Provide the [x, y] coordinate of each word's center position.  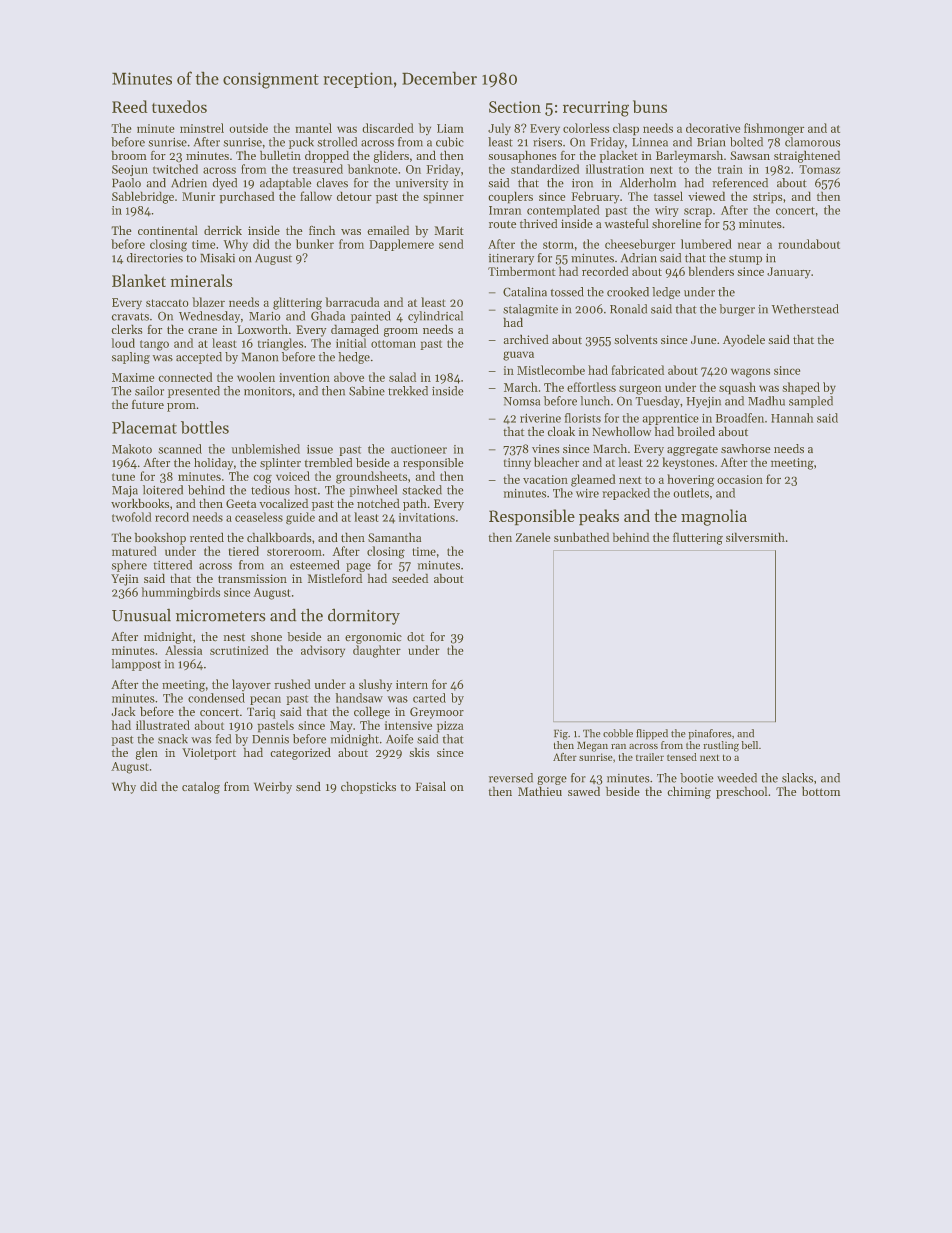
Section [515, 107]
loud [123, 343]
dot [416, 637]
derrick [223, 230]
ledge [666, 293]
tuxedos [179, 106]
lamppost [136, 665]
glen [147, 753]
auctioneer [419, 449]
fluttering [698, 538]
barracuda [352, 302]
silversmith [755, 537]
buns [650, 106]
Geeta [241, 503]
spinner [443, 198]
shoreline [676, 224]
